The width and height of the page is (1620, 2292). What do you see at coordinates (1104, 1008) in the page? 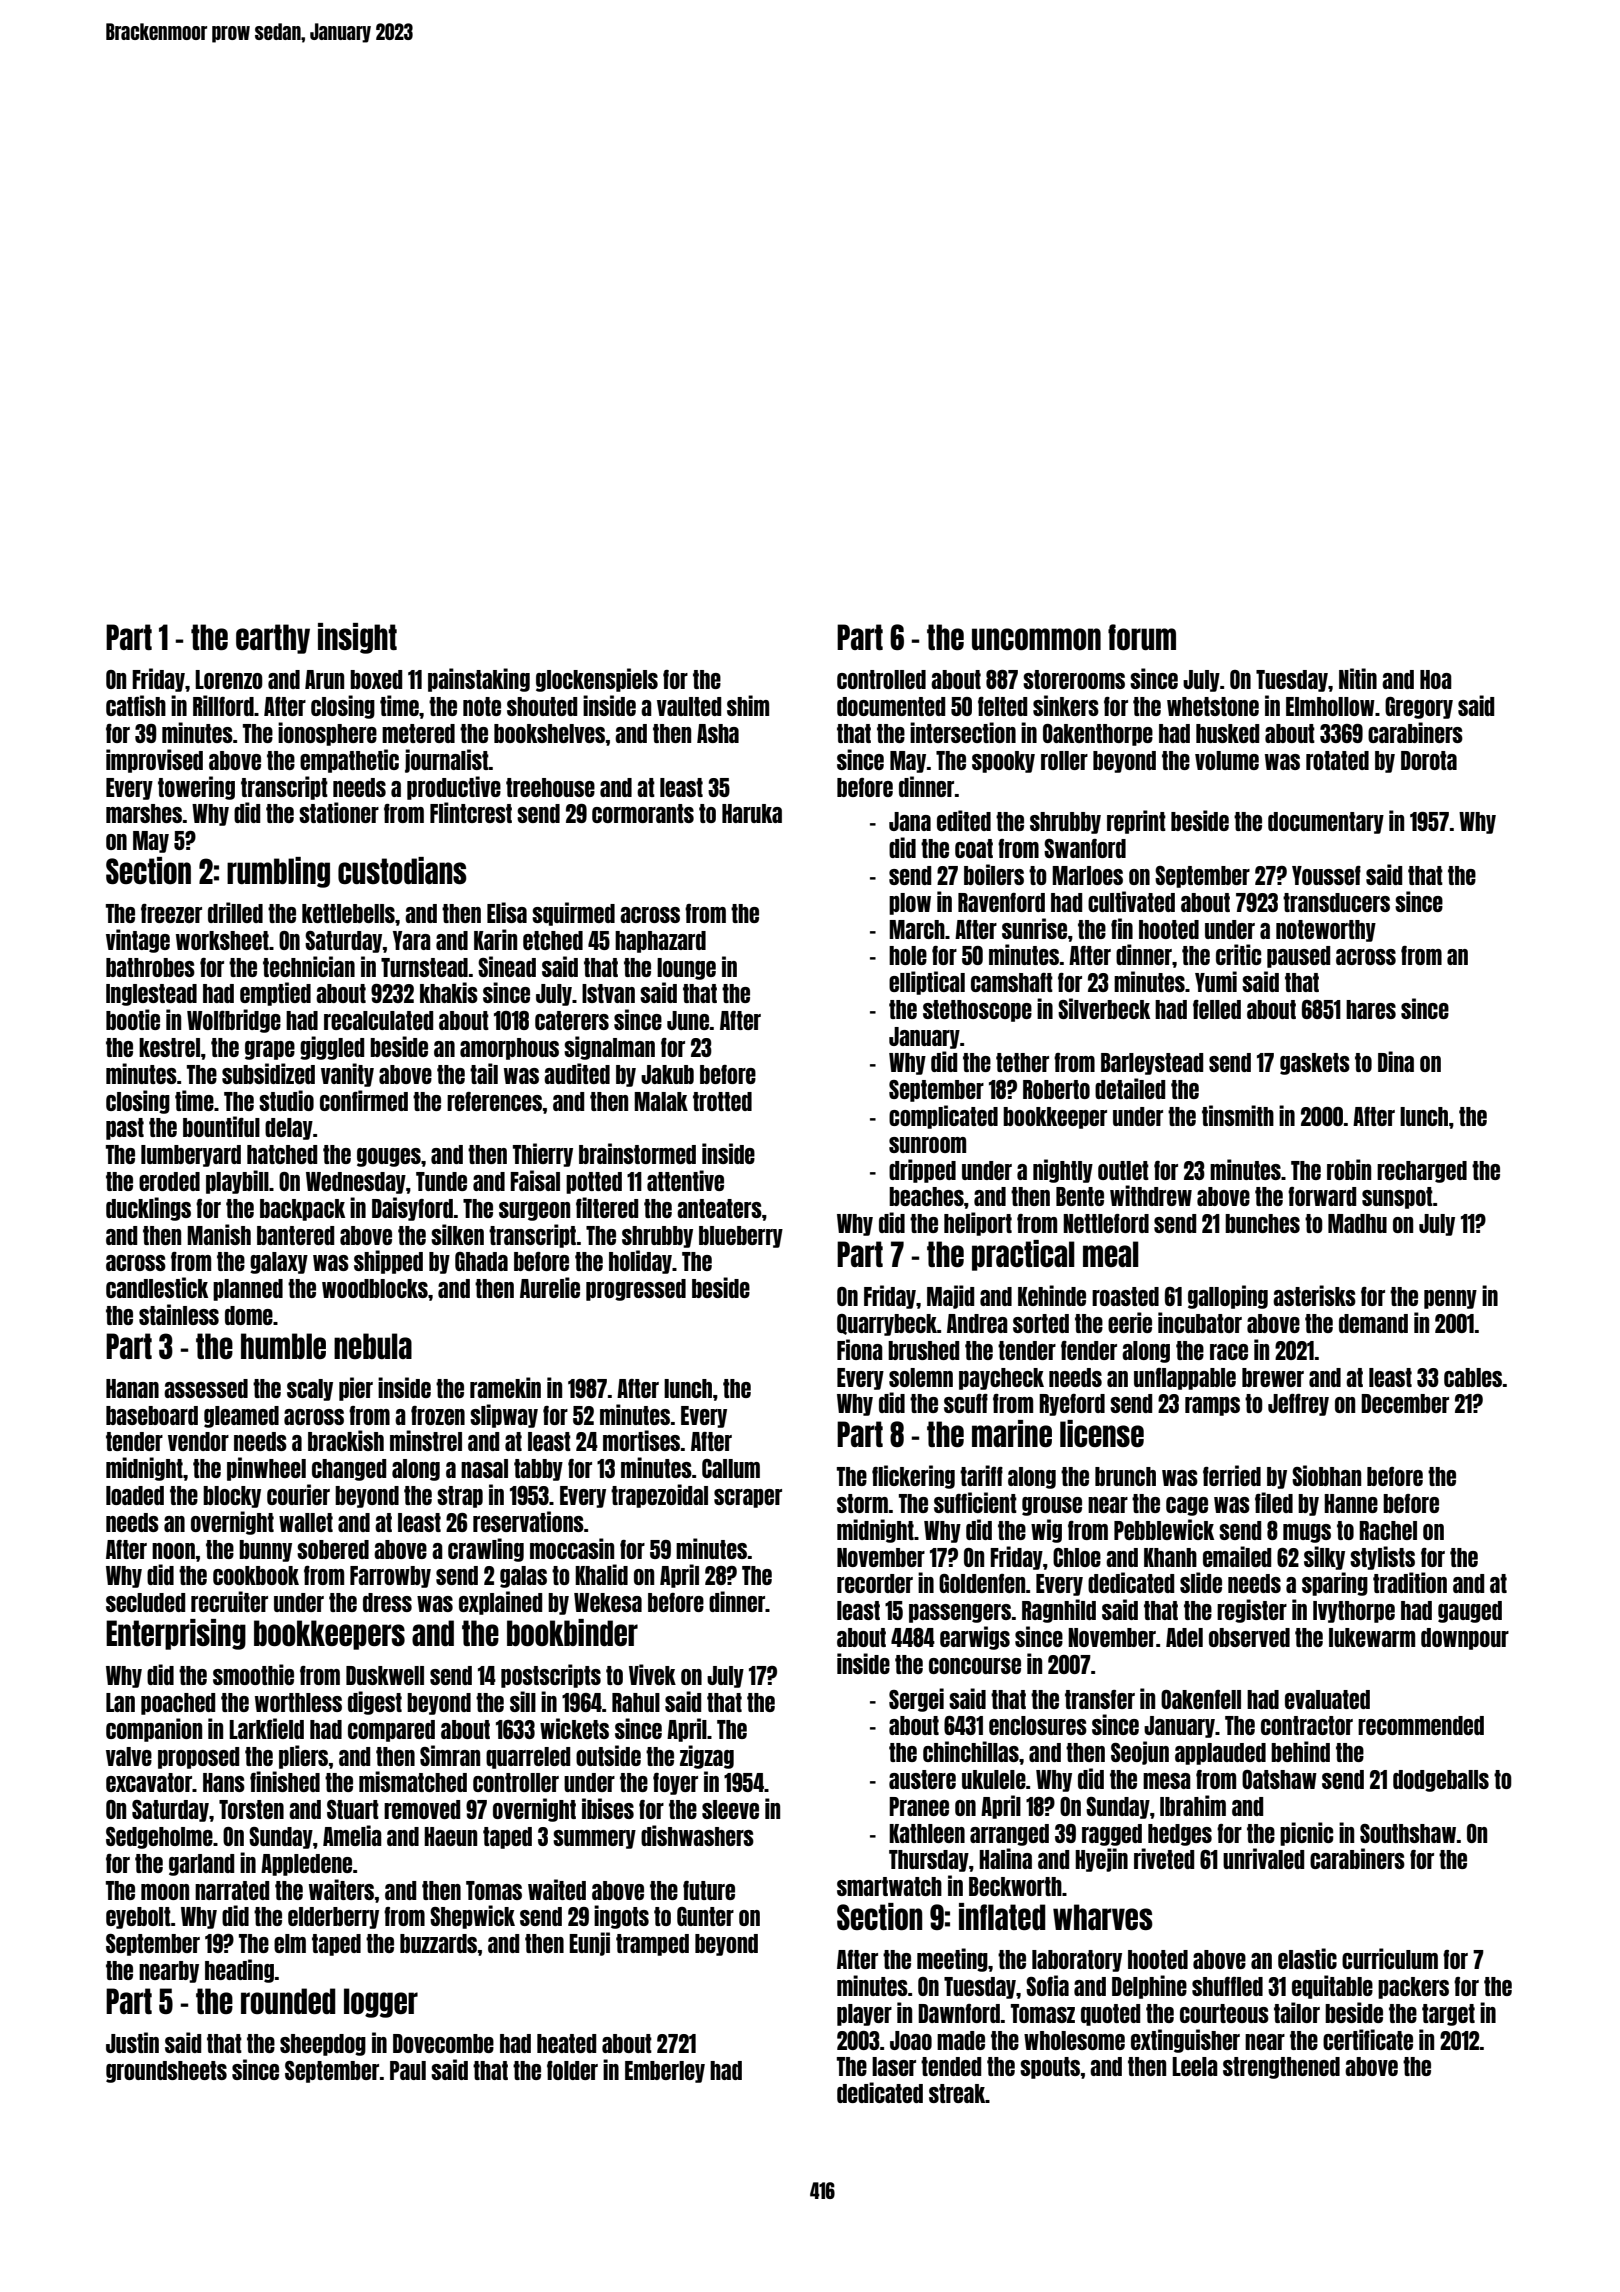
I see `Silverbeck` at bounding box center [1104, 1008].
